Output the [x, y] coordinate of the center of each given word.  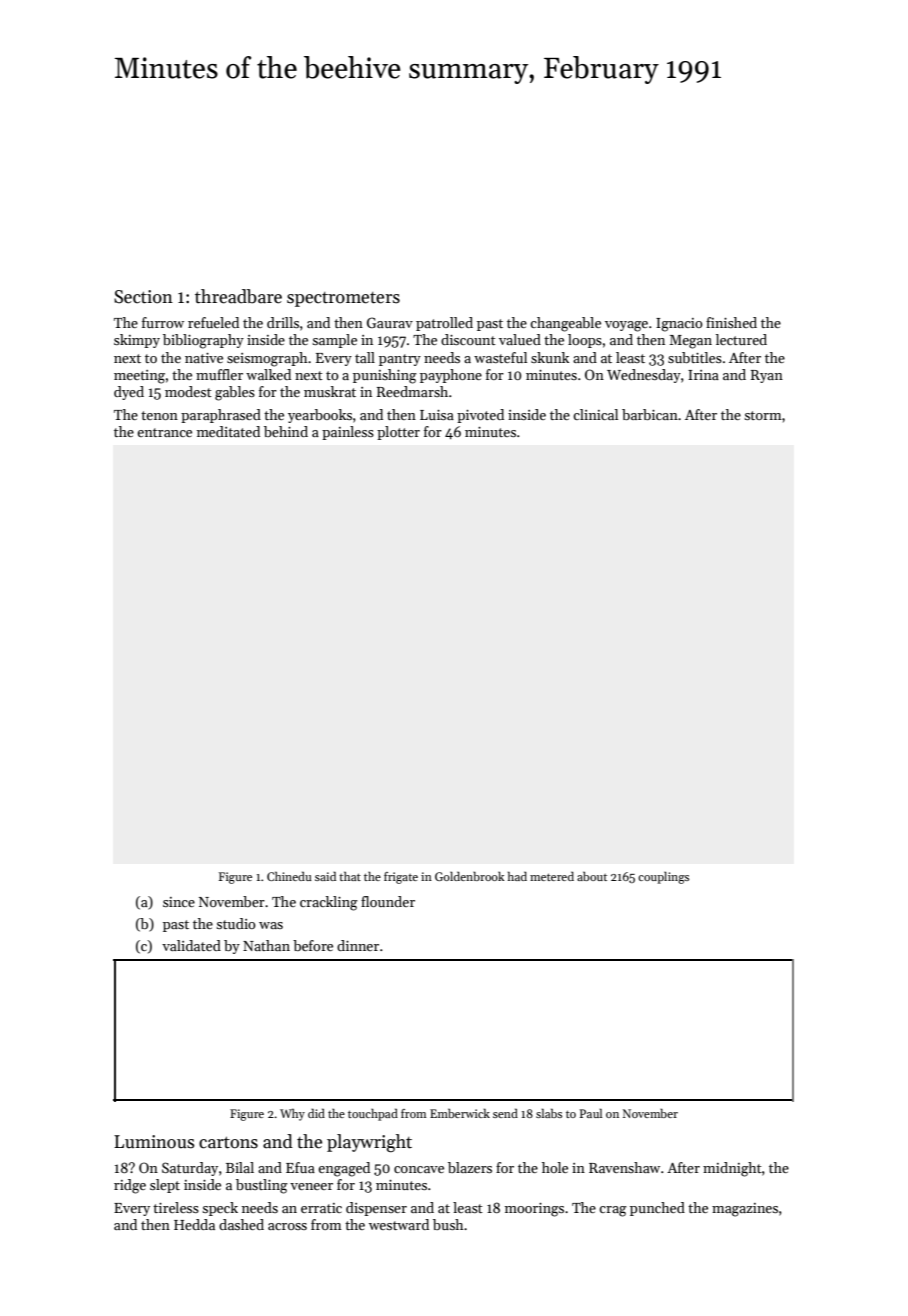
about [592, 876]
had [517, 876]
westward [399, 1224]
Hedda [194, 1224]
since [179, 902]
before [313, 945]
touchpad [373, 1114]
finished [731, 322]
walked [268, 374]
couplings [663, 878]
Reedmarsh [412, 391]
